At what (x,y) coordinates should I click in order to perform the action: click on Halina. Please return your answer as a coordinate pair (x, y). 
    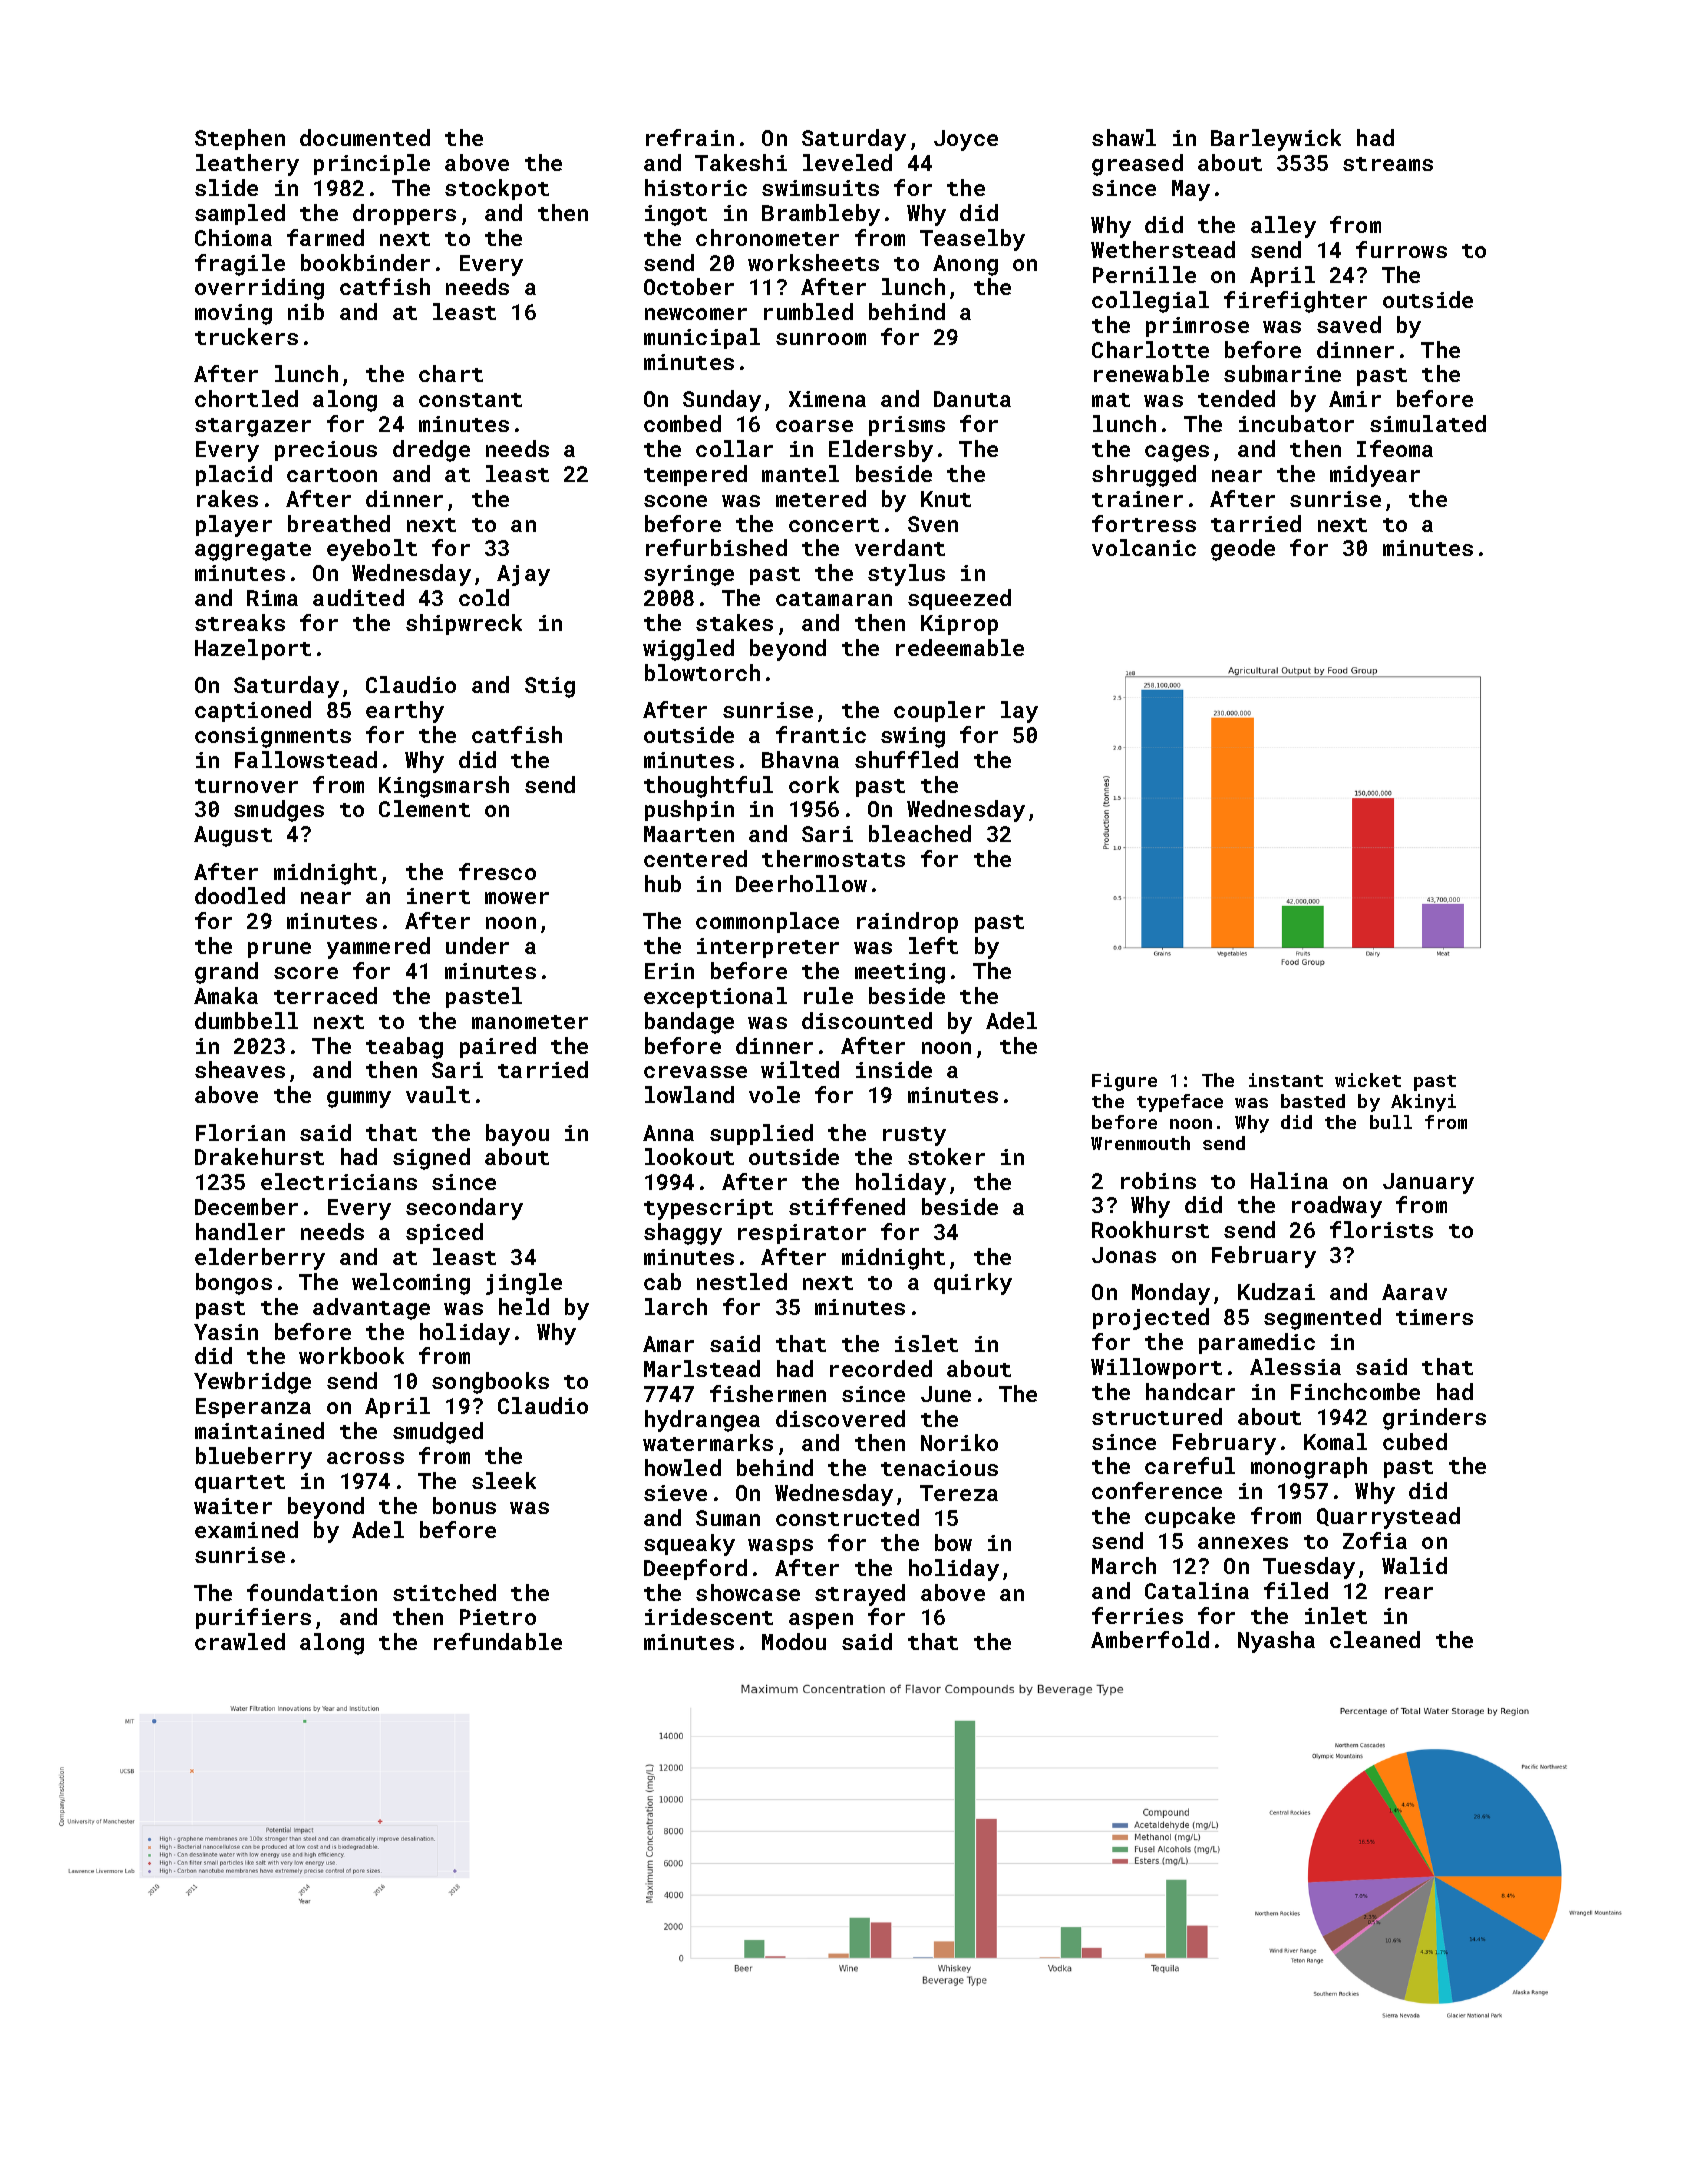
    Looking at the image, I should click on (1289, 1180).
